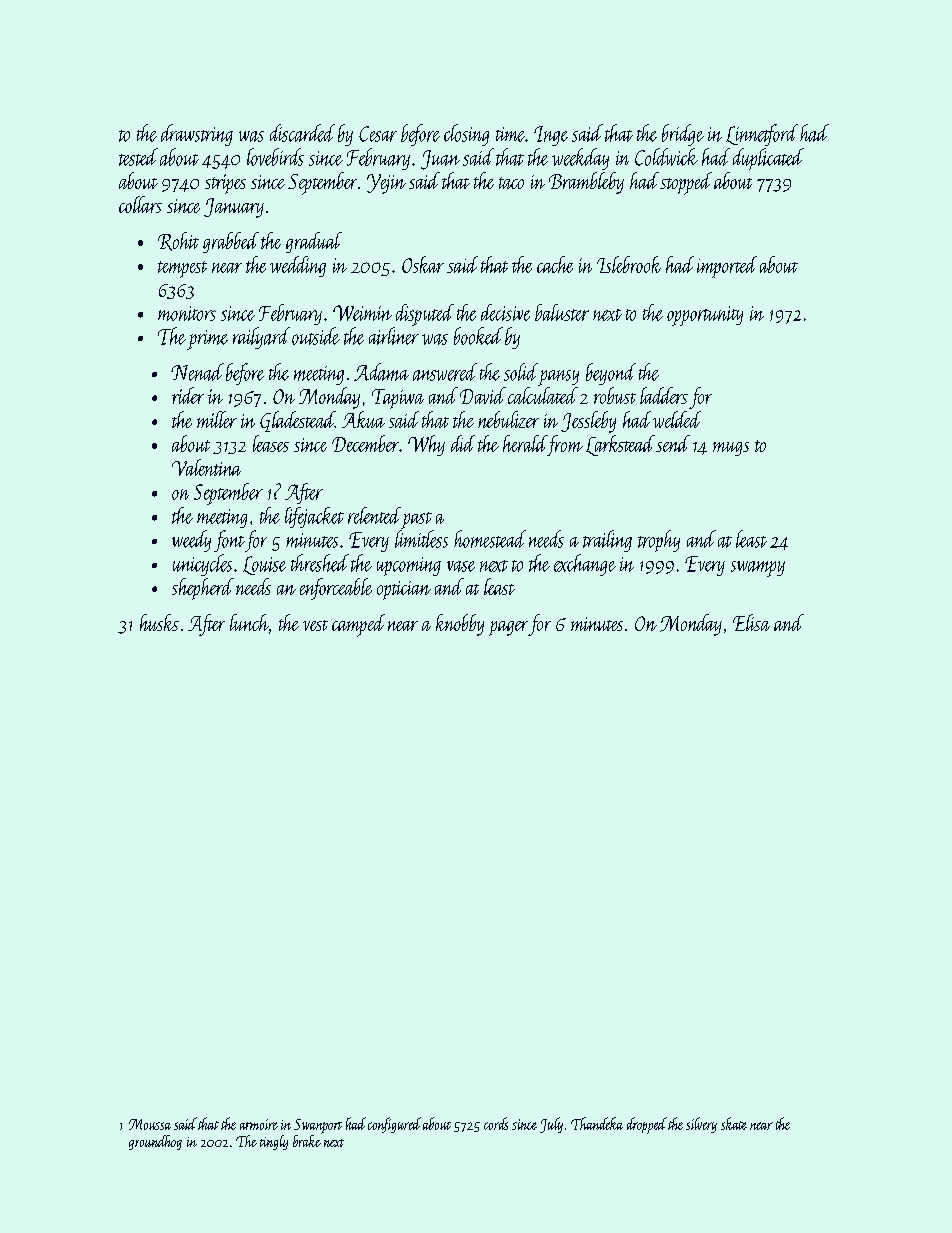 This screenshot has height=1233, width=952. I want to click on bridge, so click(683, 135).
